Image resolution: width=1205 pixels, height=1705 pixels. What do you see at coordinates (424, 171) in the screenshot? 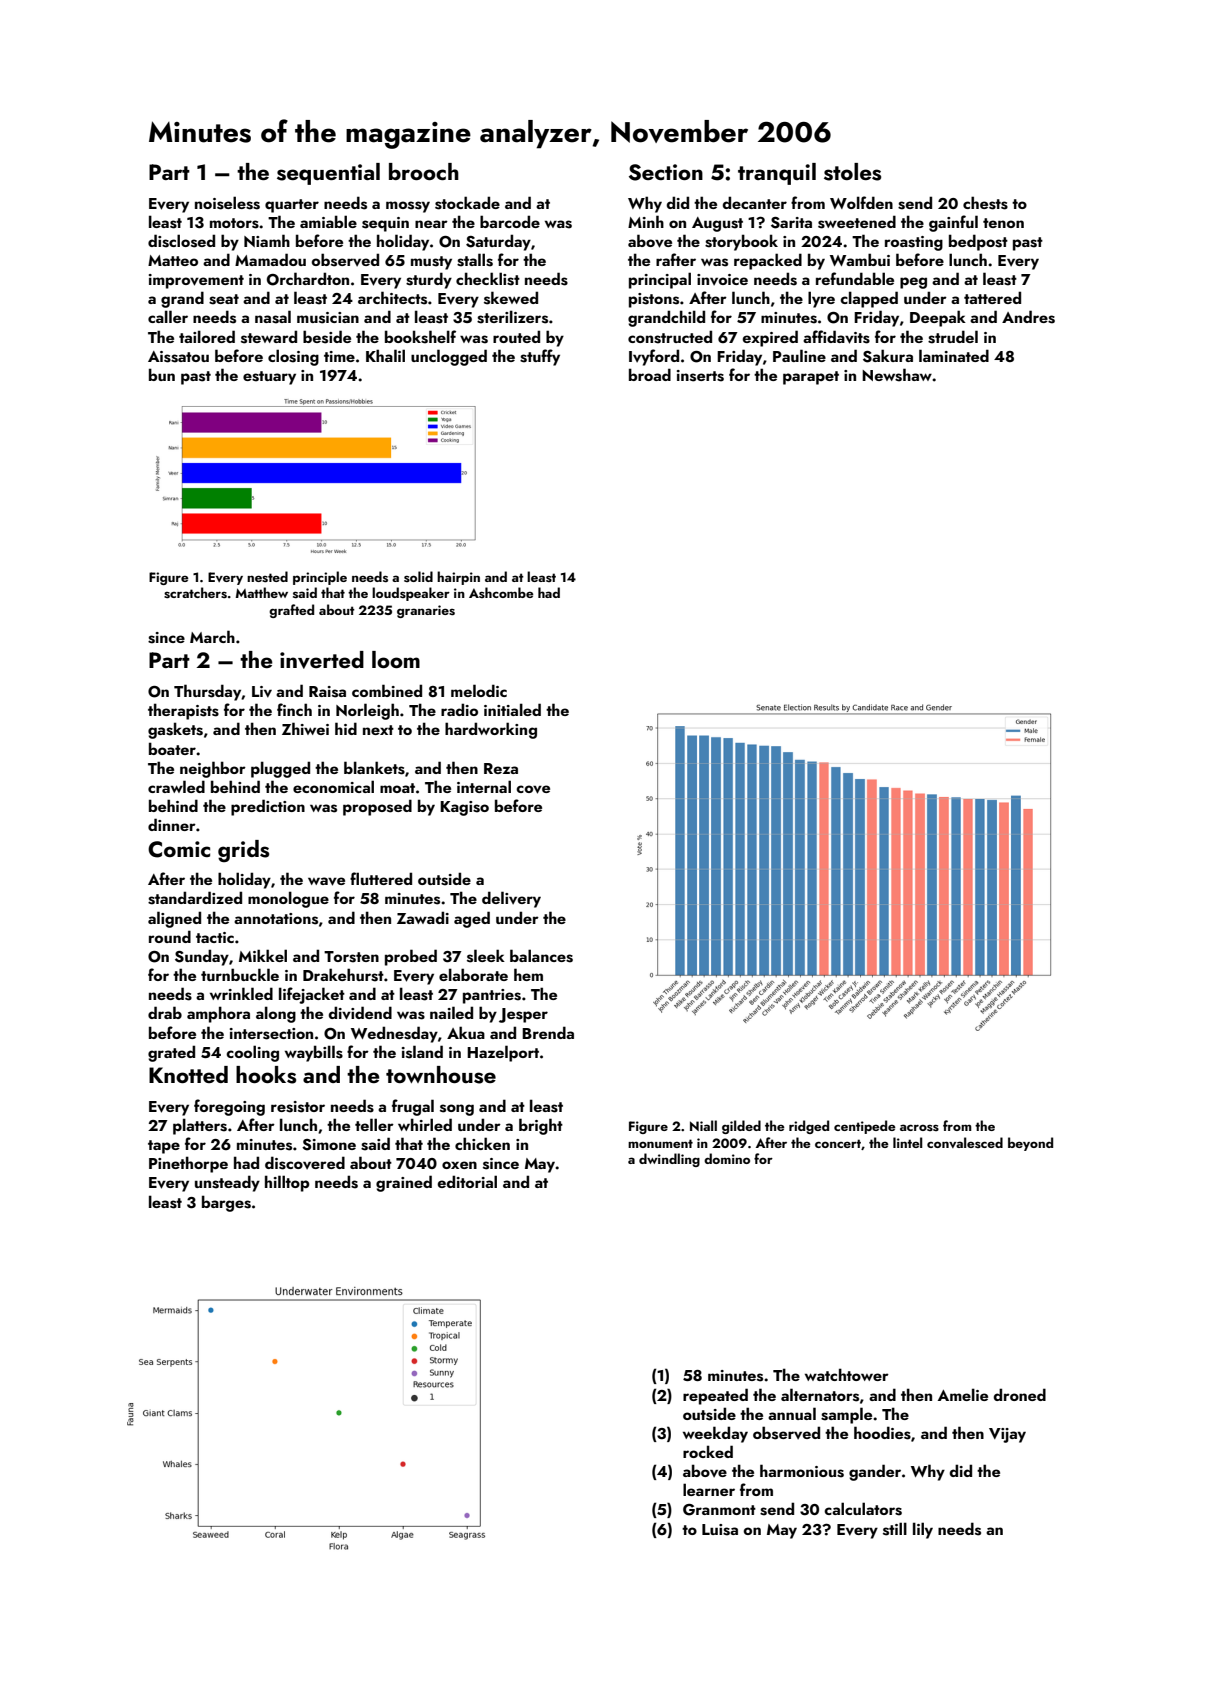
I see `brooch` at bounding box center [424, 171].
